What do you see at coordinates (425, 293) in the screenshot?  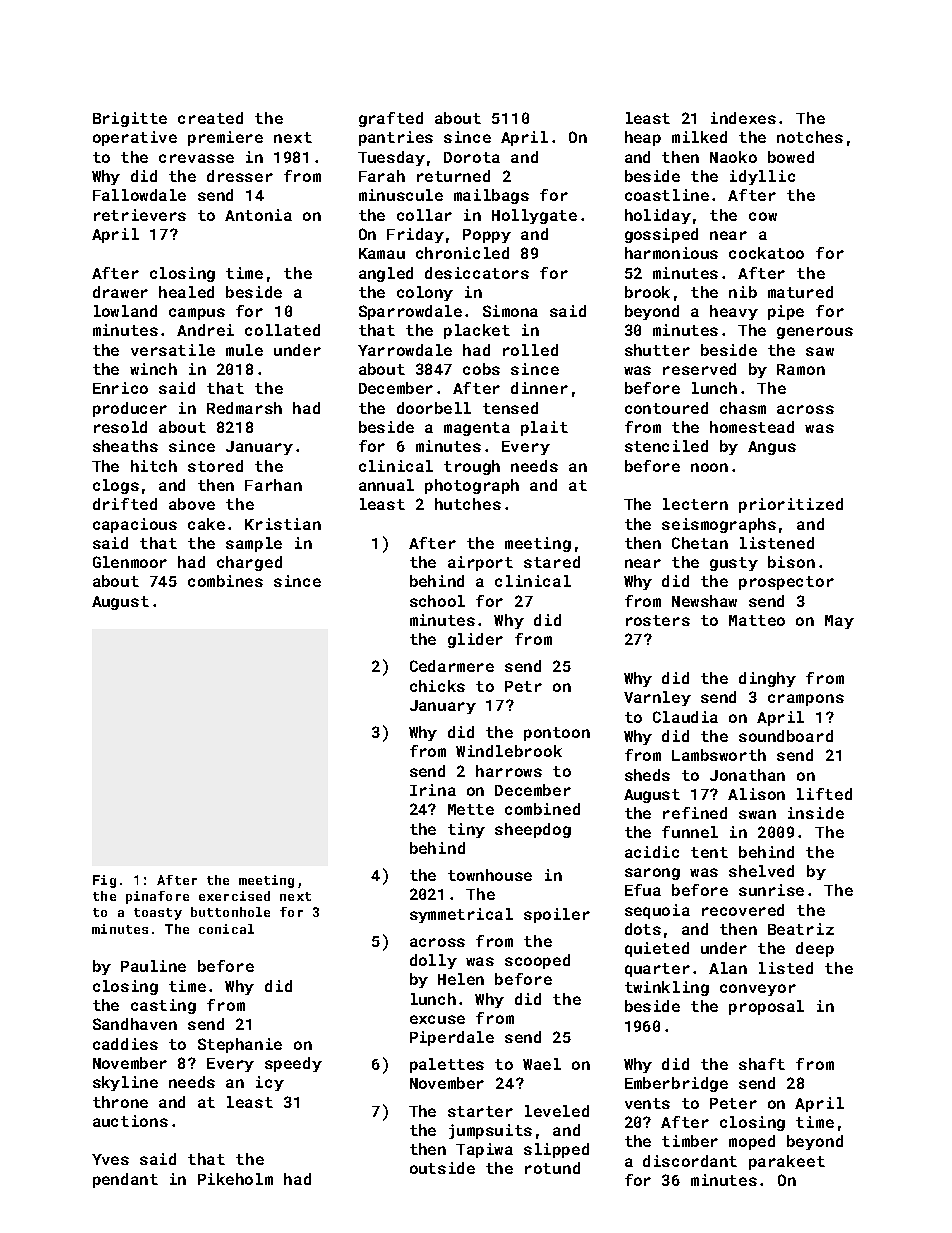 I see `colony` at bounding box center [425, 293].
